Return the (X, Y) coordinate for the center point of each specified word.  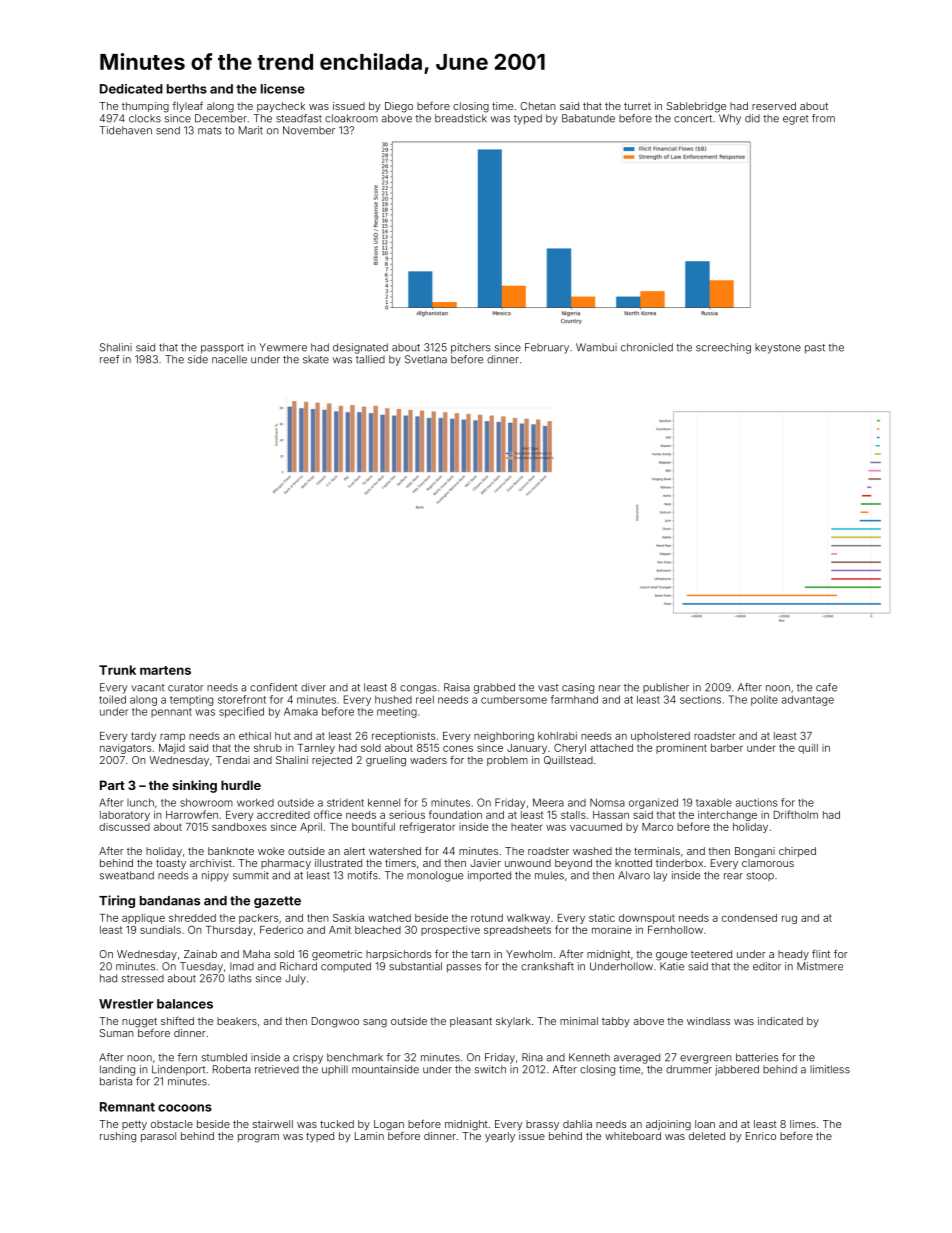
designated (360, 348)
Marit (251, 130)
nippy (215, 876)
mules (549, 875)
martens (165, 670)
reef (109, 359)
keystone (778, 348)
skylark (513, 1022)
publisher (666, 688)
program (258, 1138)
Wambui (596, 347)
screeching (723, 348)
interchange (727, 816)
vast (548, 688)
